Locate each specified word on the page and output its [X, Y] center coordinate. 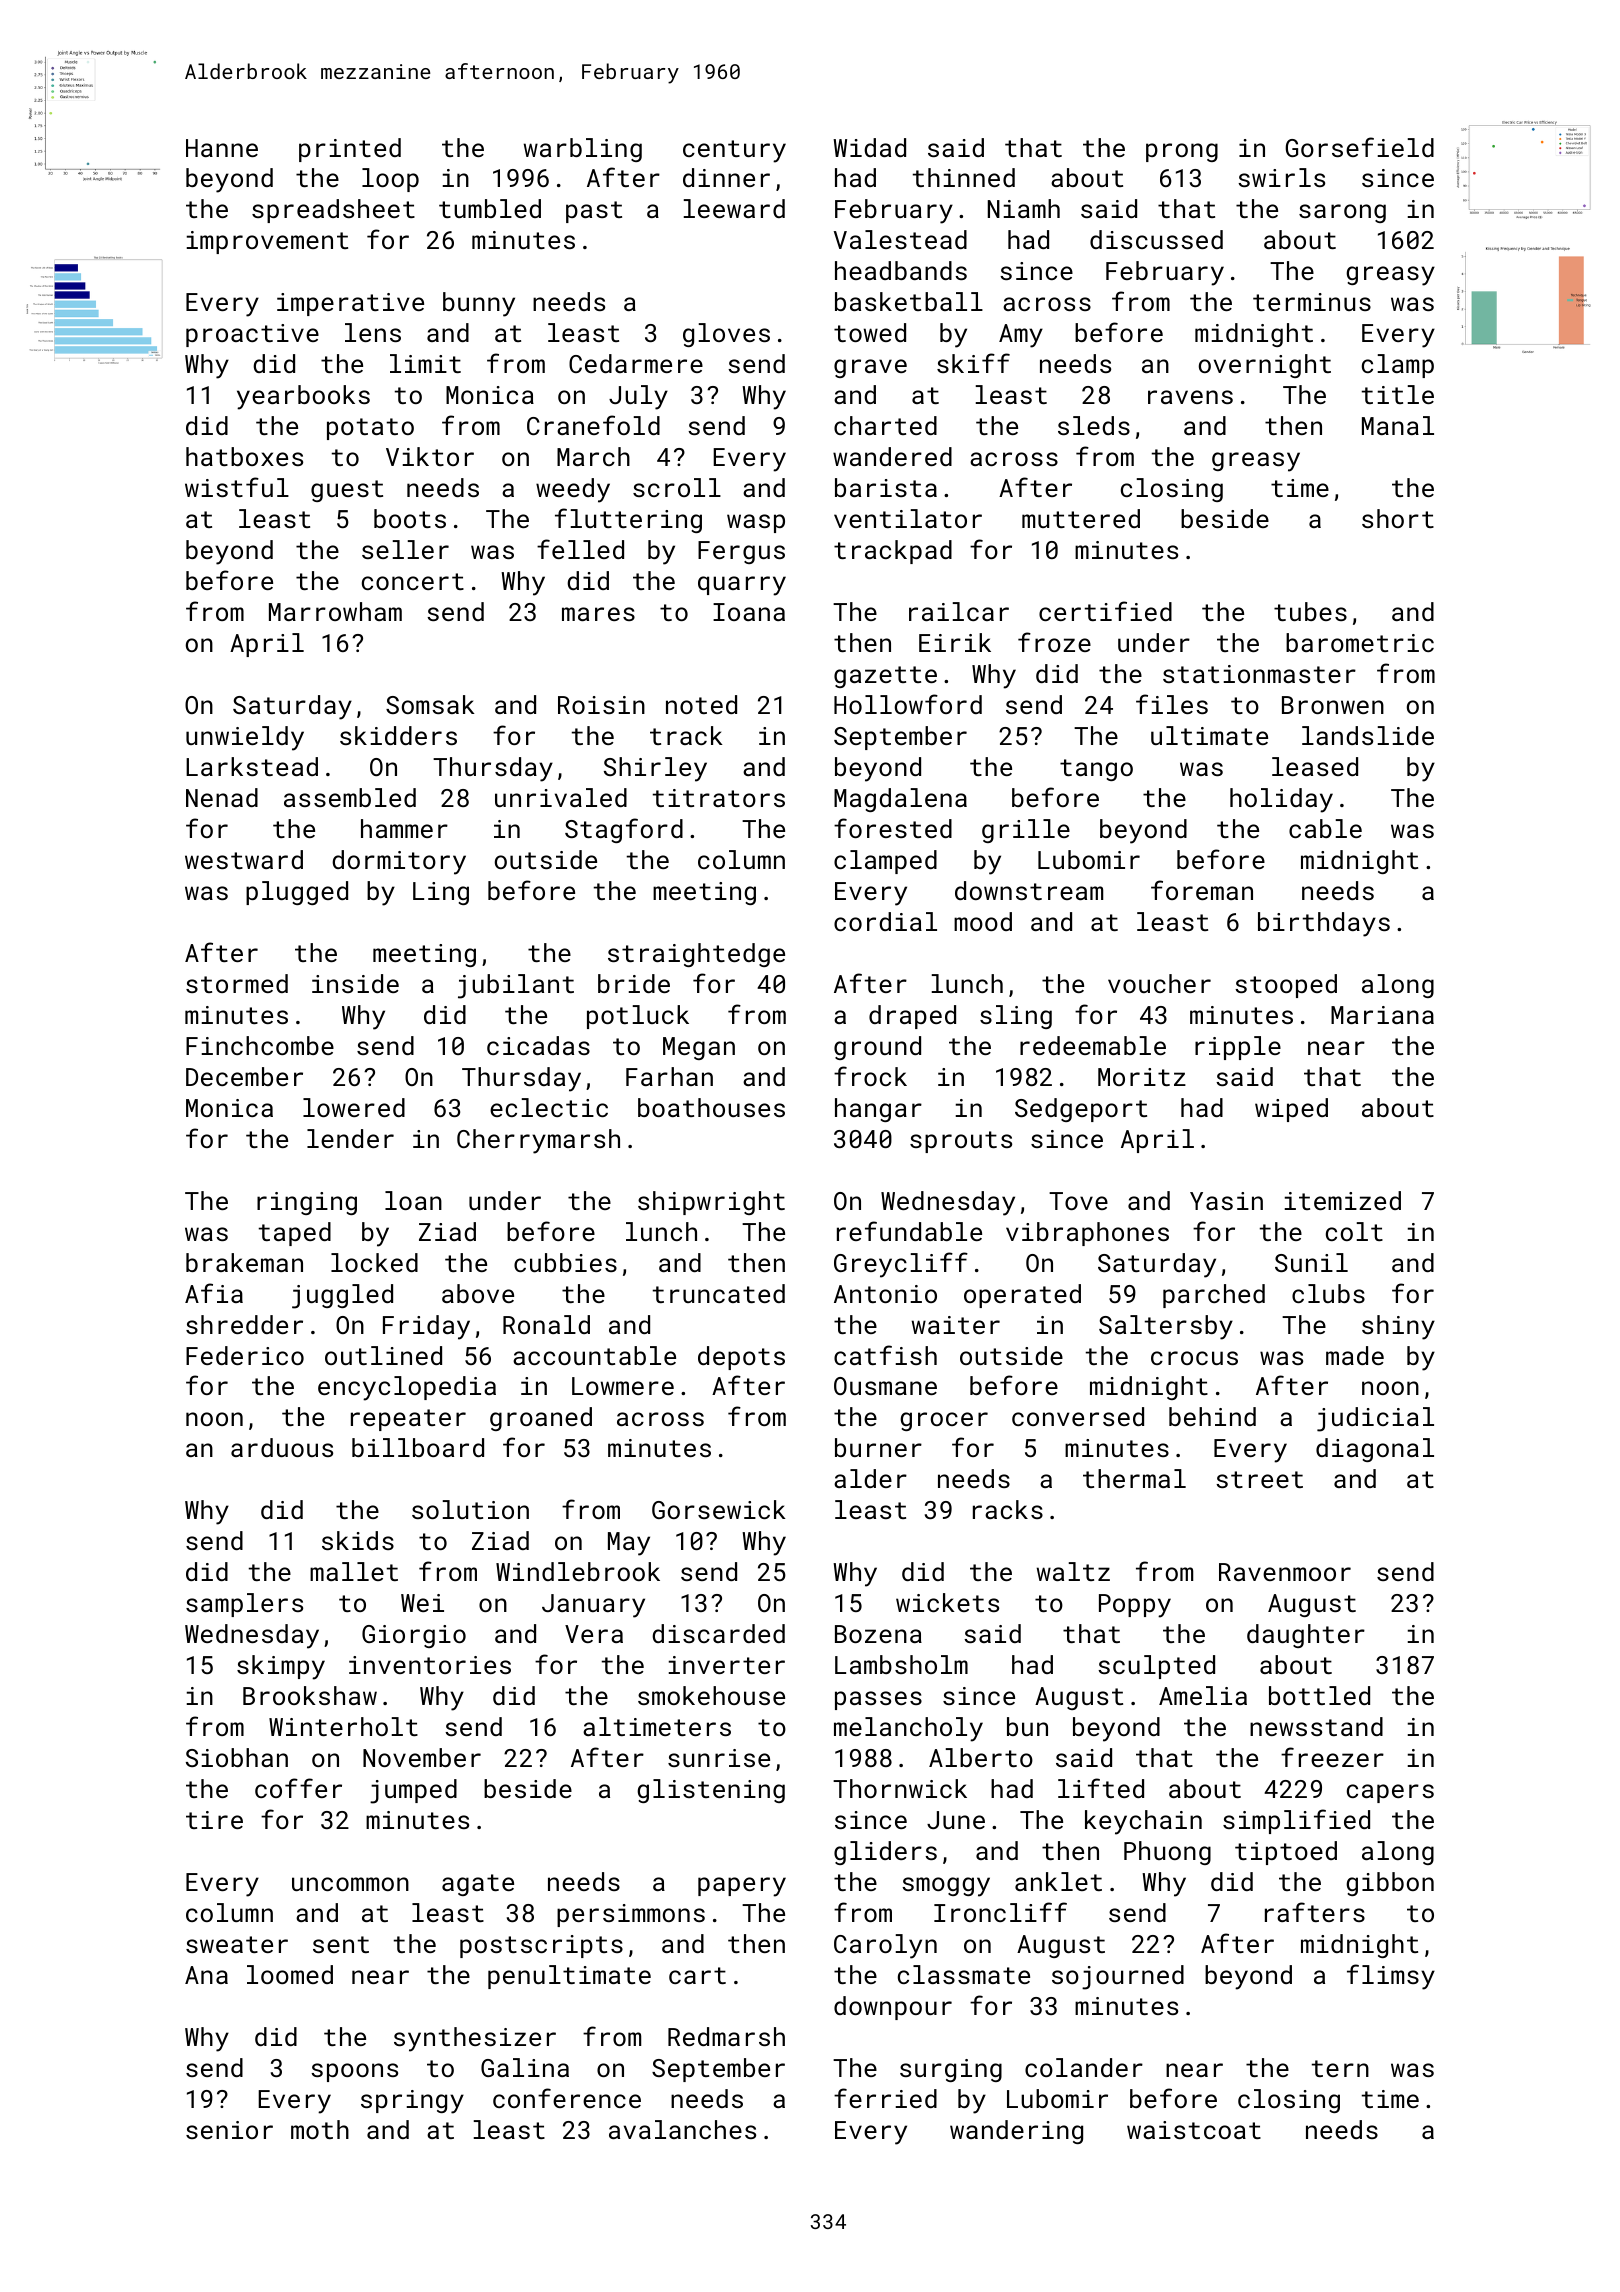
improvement [267, 242]
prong [1182, 152]
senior [229, 2130]
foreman [1202, 890]
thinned [964, 177]
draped [912, 1017]
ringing [307, 1203]
